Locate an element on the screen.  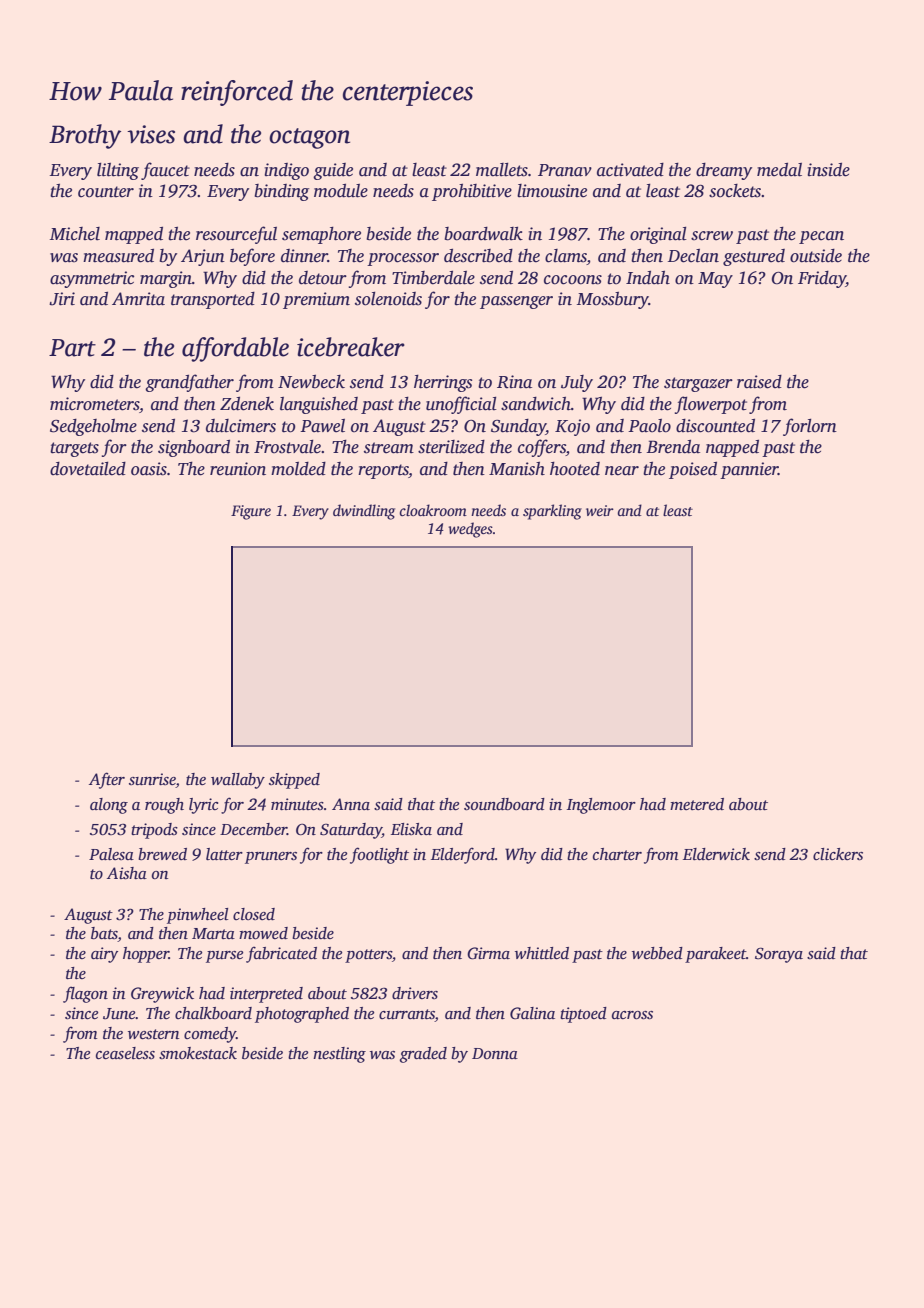
Pranav is located at coordinates (565, 170).
